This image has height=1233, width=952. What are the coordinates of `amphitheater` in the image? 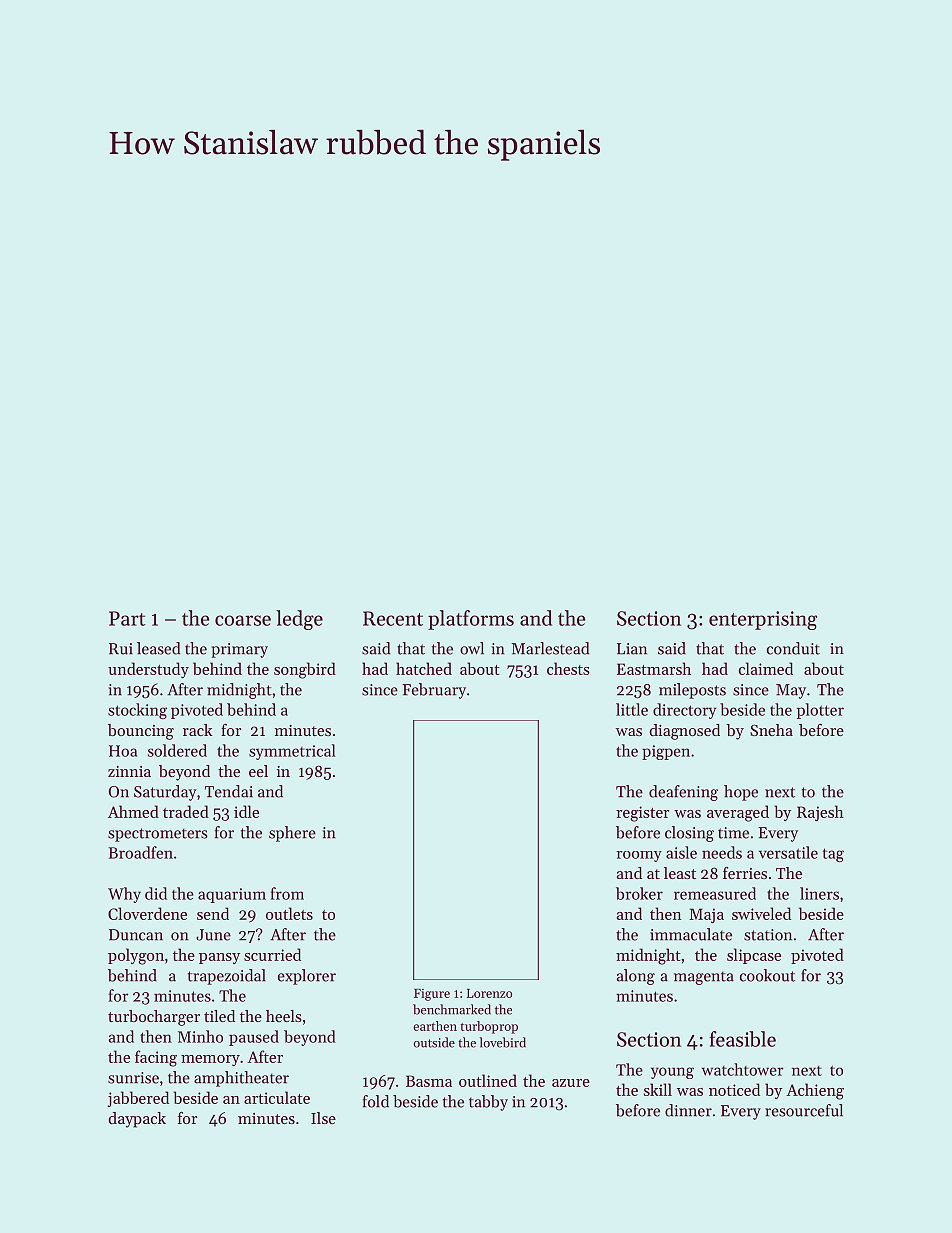 It's located at (241, 1079).
